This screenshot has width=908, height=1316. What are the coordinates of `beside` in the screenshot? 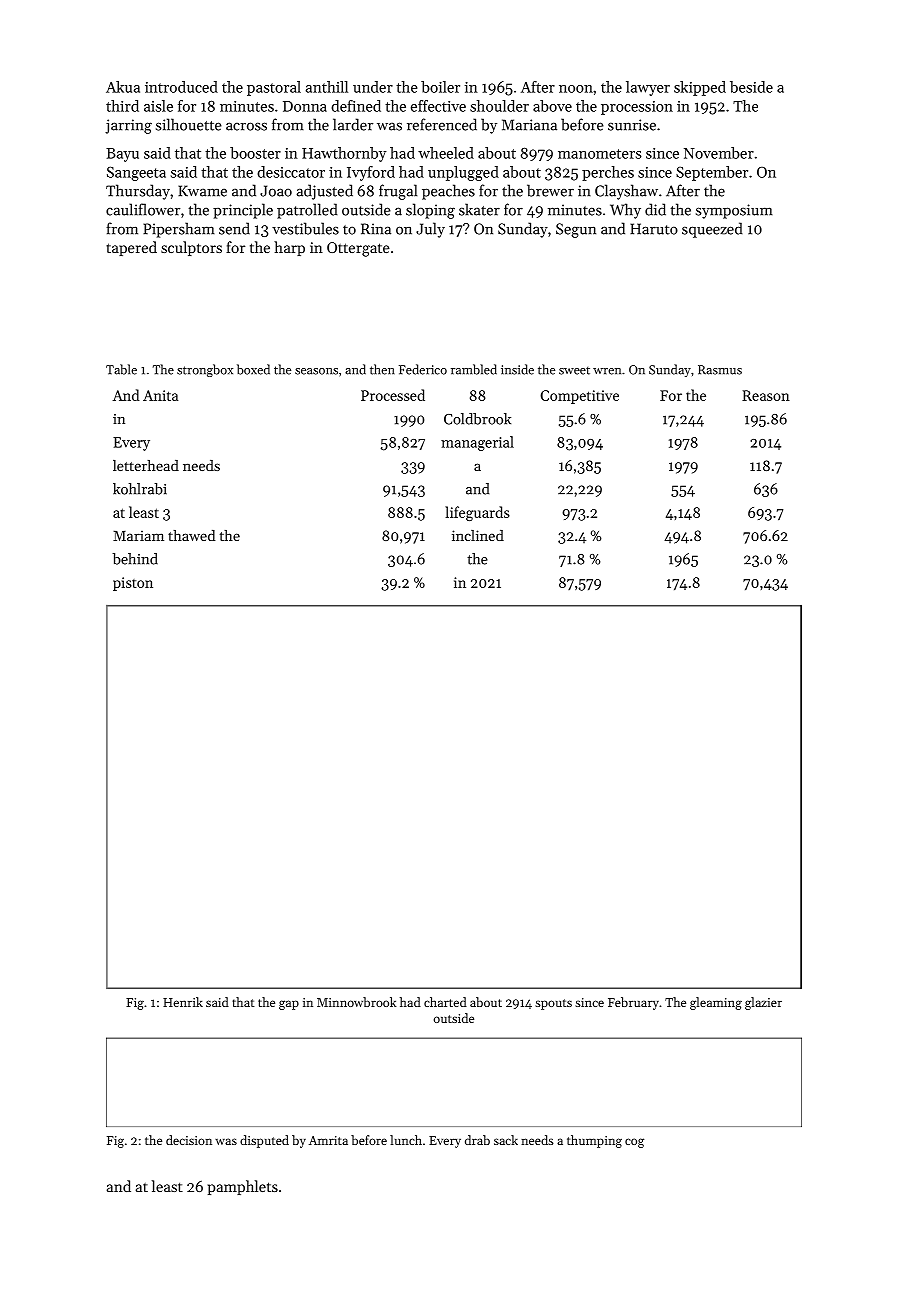 It's located at (751, 87).
